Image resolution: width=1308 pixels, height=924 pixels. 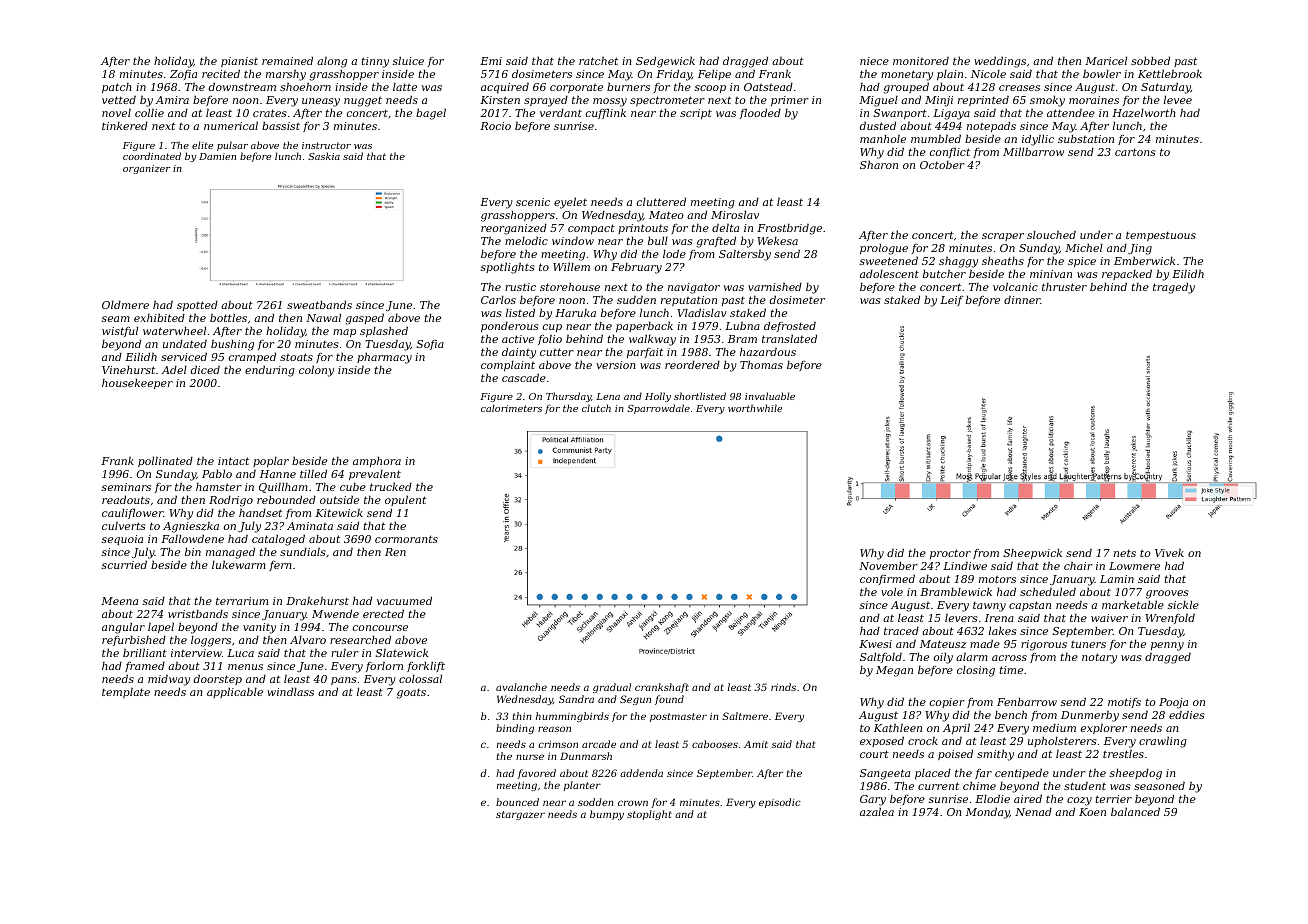 What do you see at coordinates (520, 815) in the document?
I see `stargazer` at bounding box center [520, 815].
